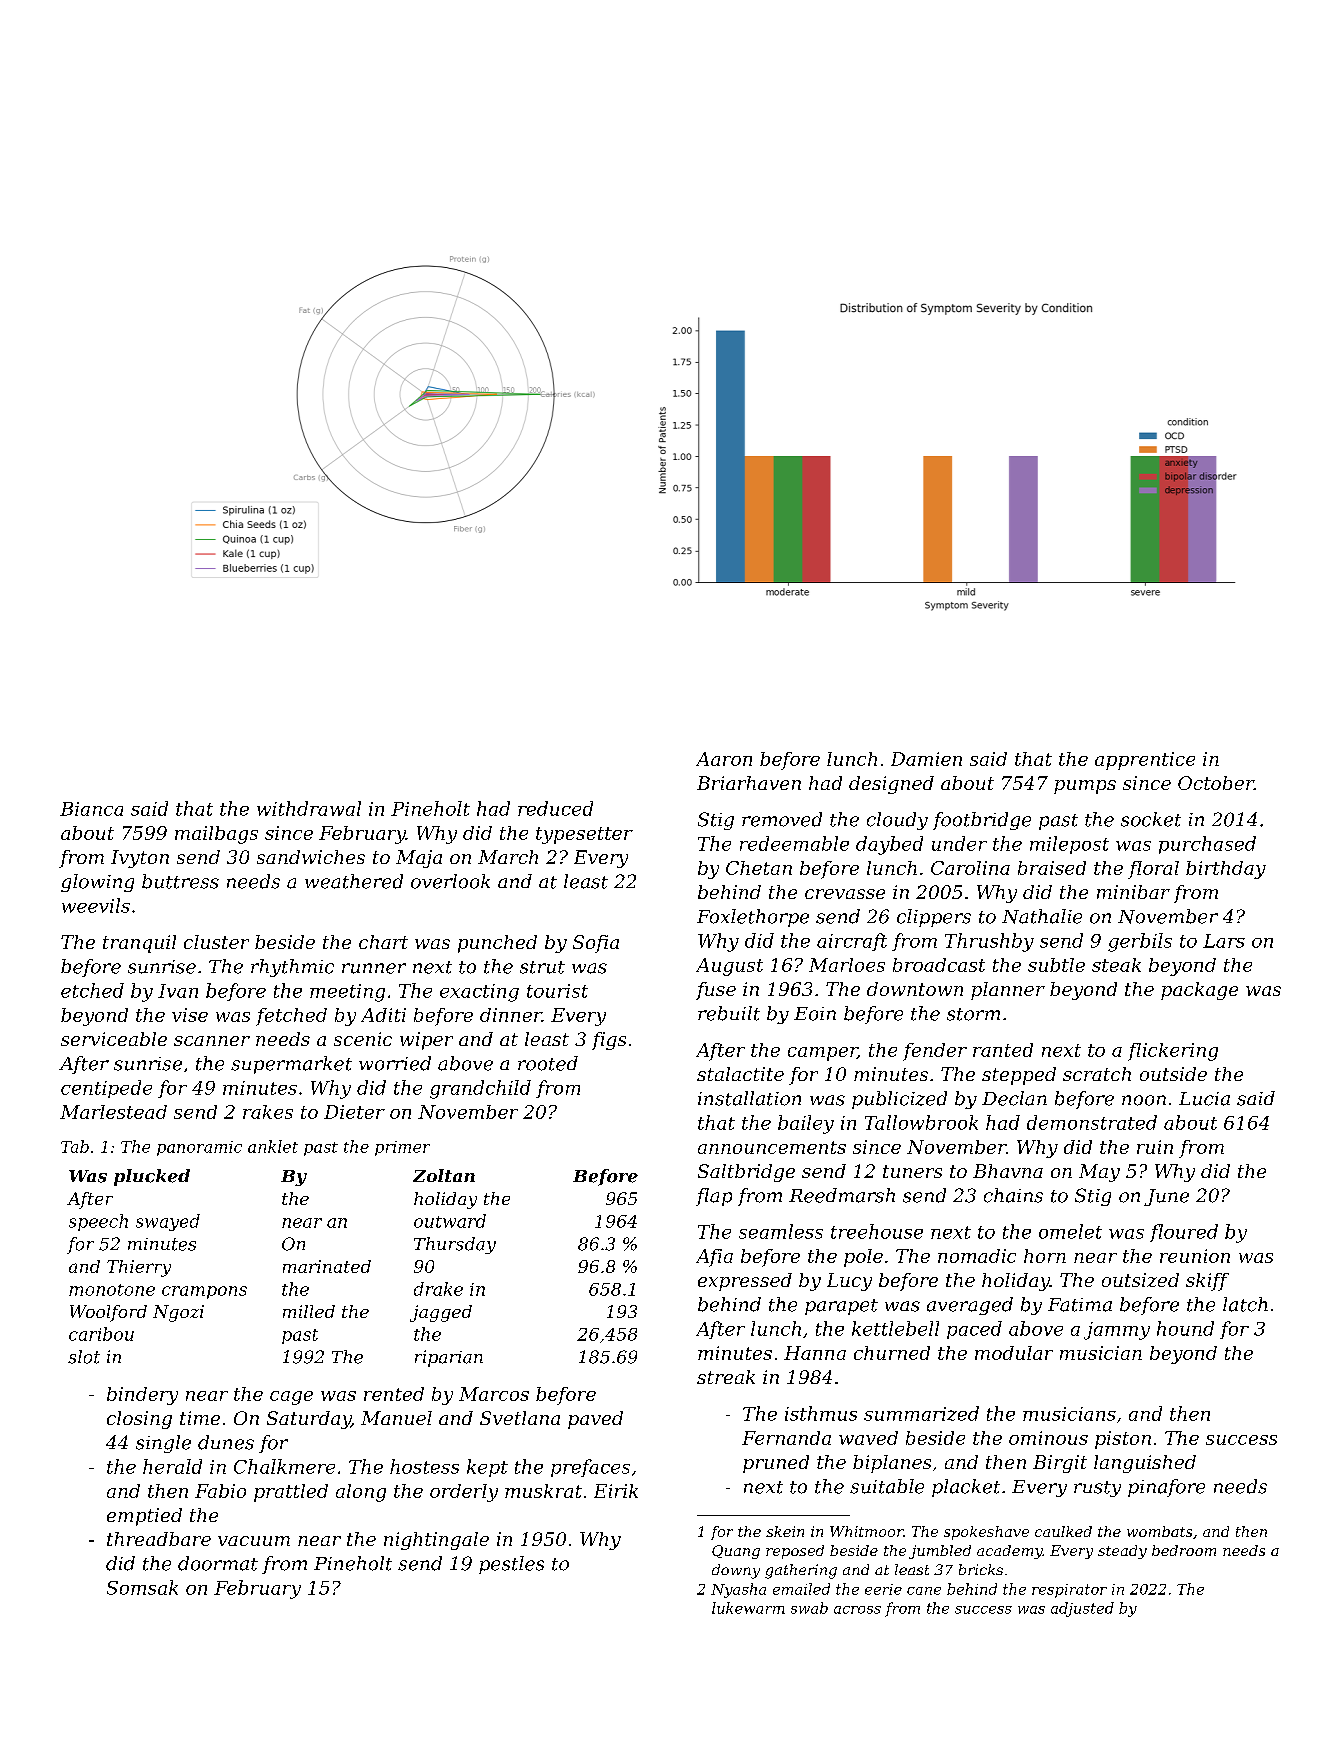  Describe the element at coordinates (450, 881) in the image. I see `overlook` at that location.
